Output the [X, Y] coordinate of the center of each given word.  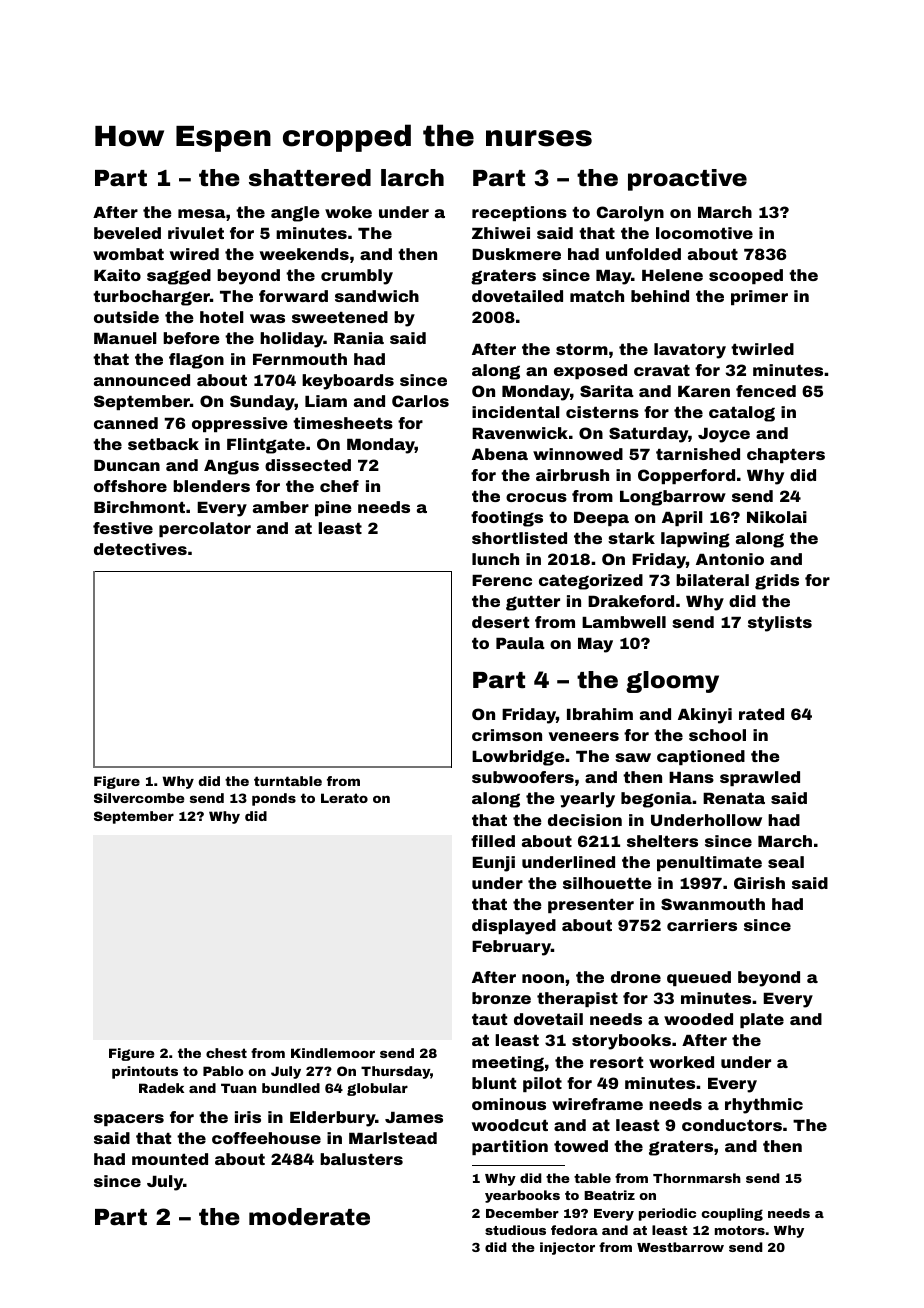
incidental [516, 412]
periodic [667, 1214]
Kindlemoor [333, 1053]
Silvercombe [139, 798]
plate [762, 1020]
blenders [211, 486]
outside [126, 317]
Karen [704, 391]
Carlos [420, 401]
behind [660, 296]
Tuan [238, 1088]
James [414, 1117]
